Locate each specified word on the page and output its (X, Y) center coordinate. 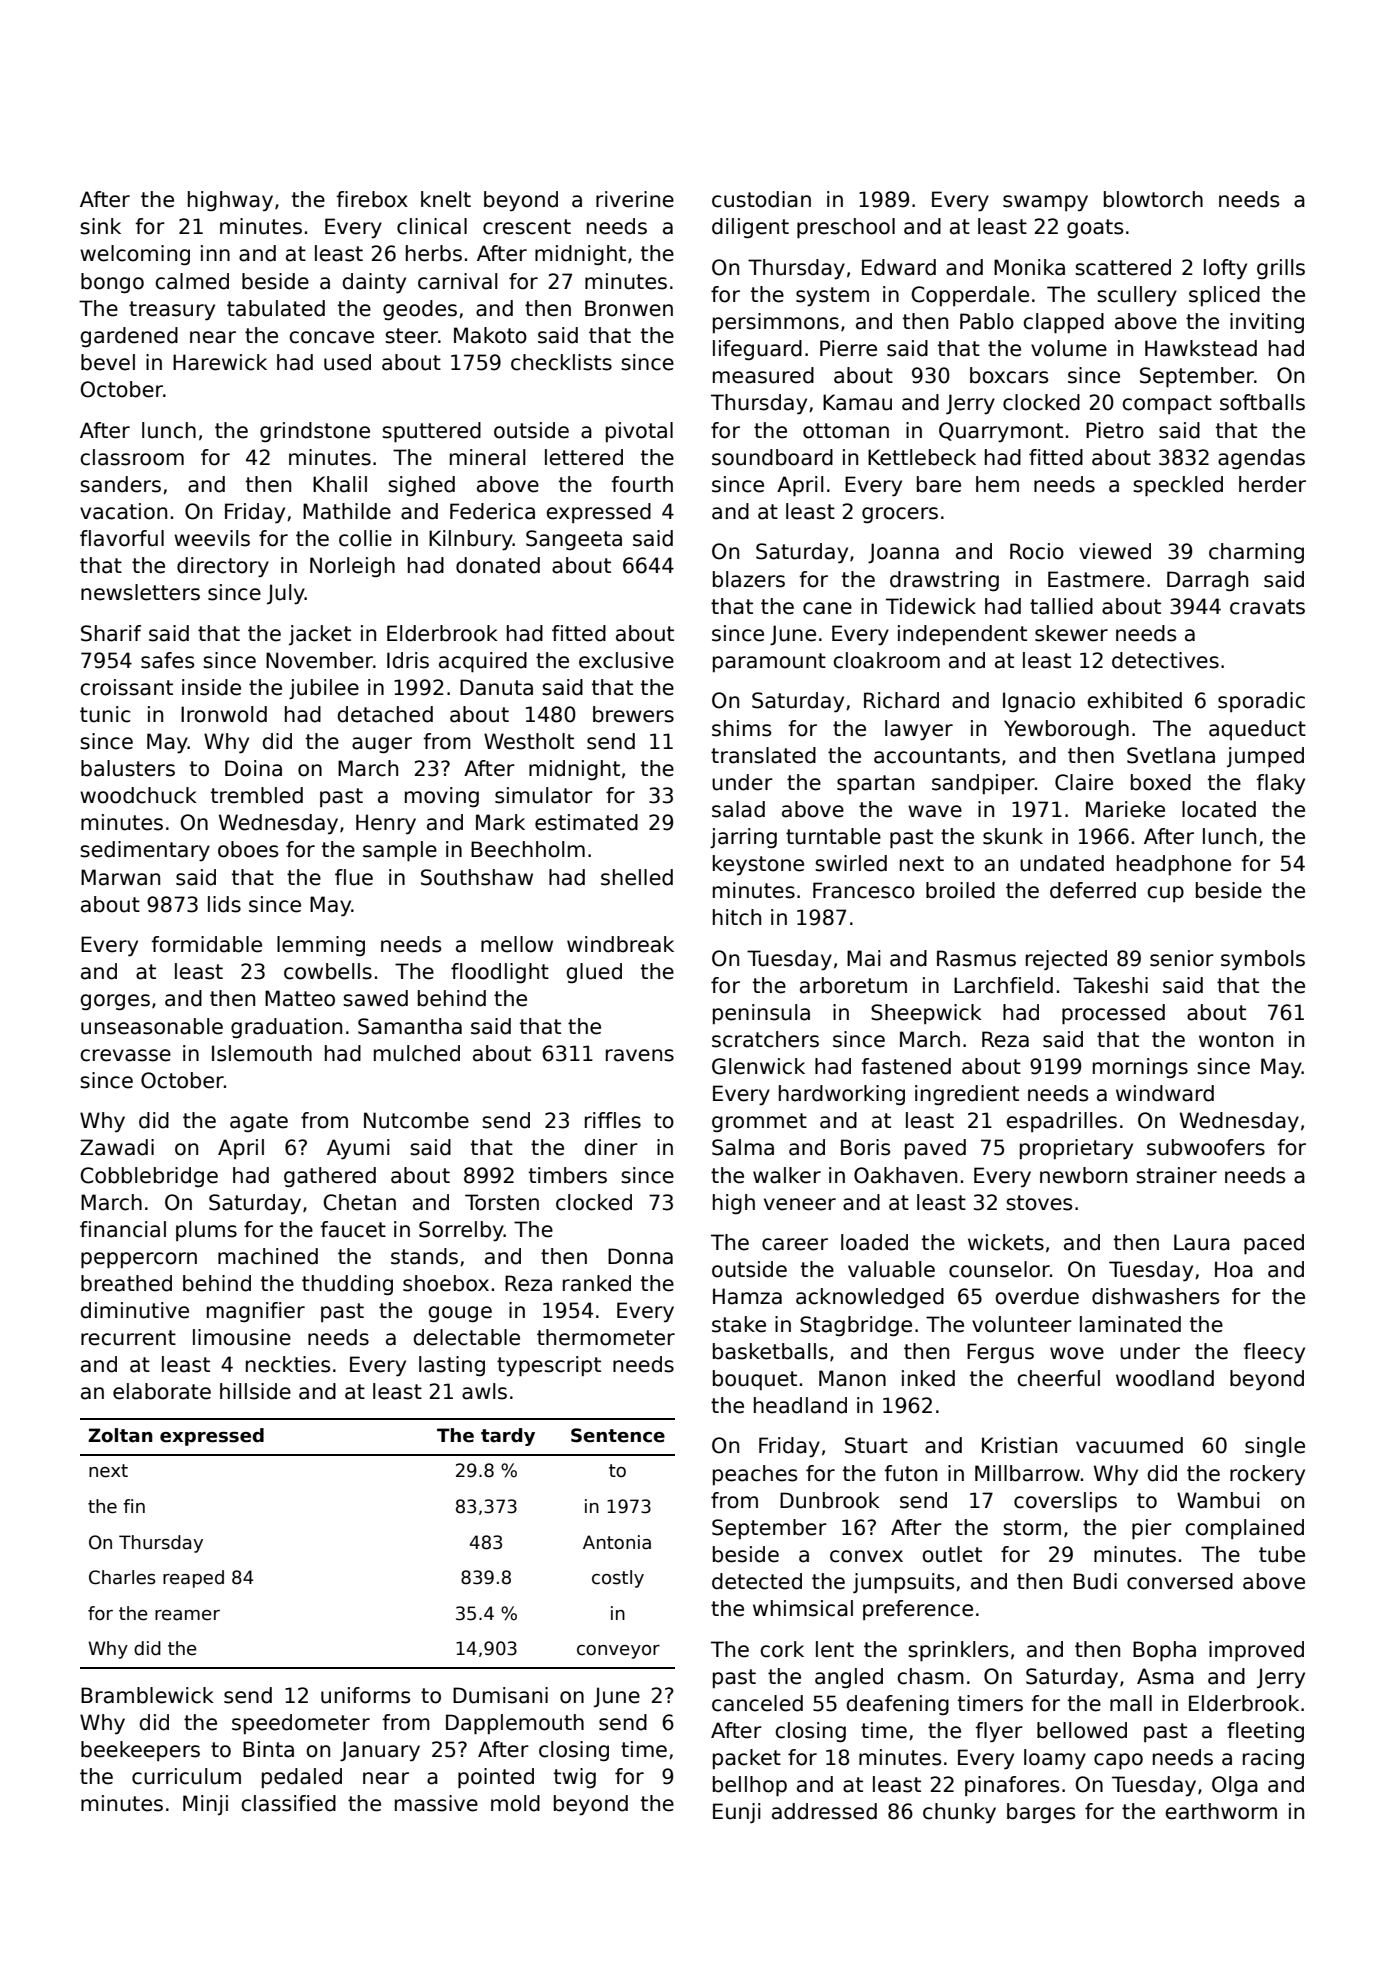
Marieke (1125, 809)
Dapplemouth (515, 1724)
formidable (206, 944)
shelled (637, 877)
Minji (205, 1805)
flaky (1280, 784)
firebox (372, 199)
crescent (527, 227)
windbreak (620, 944)
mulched (417, 1053)
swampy (1045, 203)
